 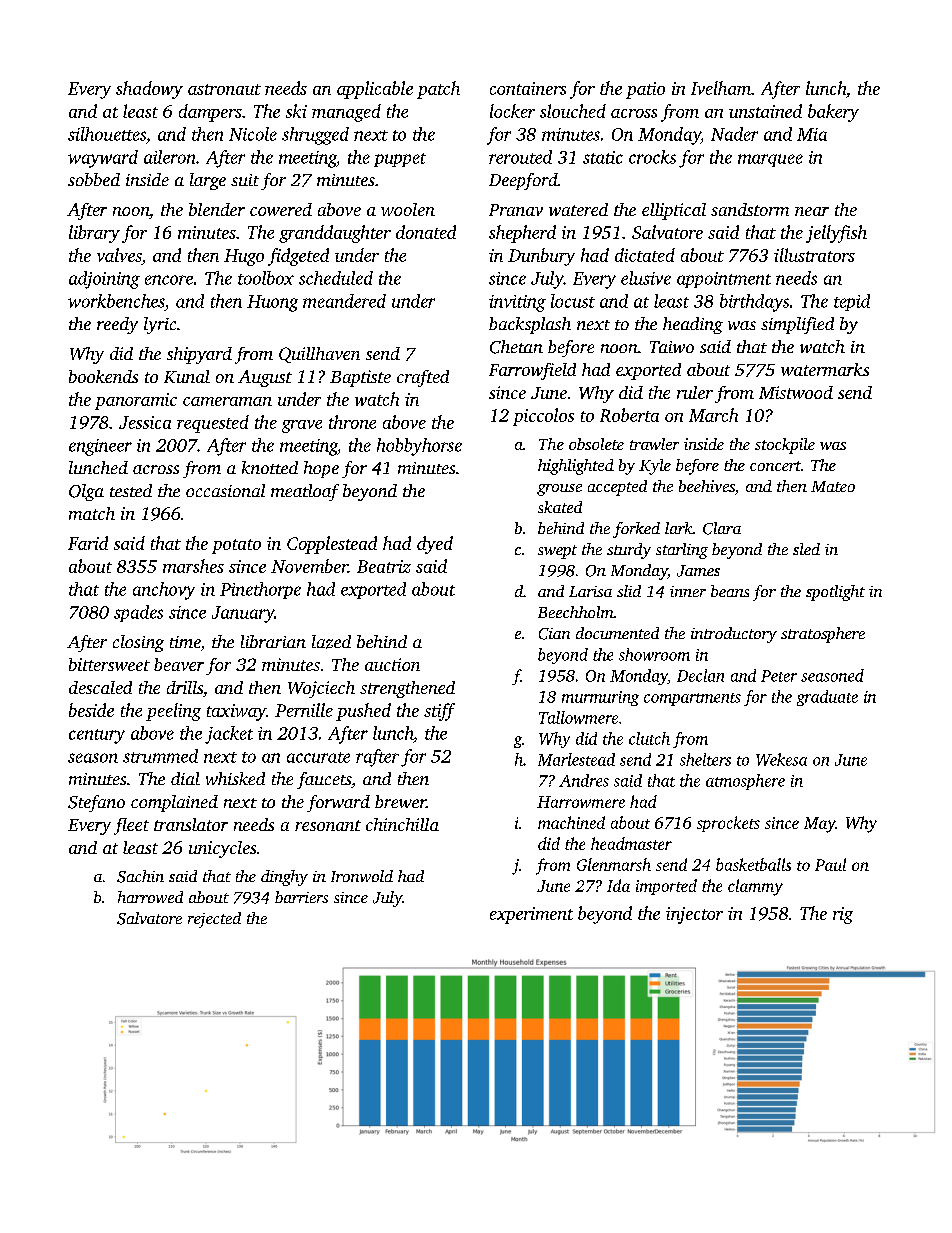 I want to click on Cian, so click(x=554, y=634).
